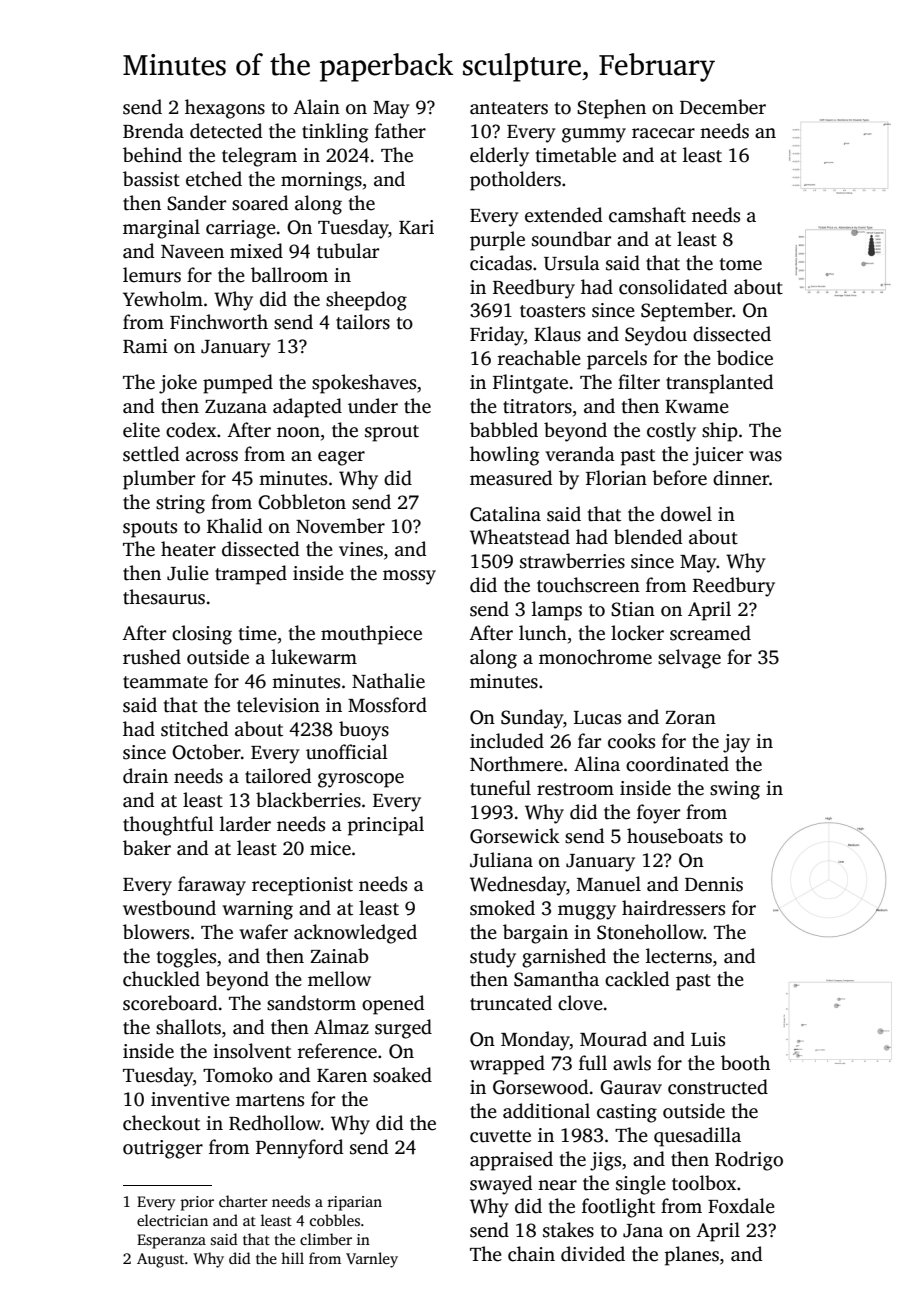  I want to click on swayed, so click(501, 1185).
